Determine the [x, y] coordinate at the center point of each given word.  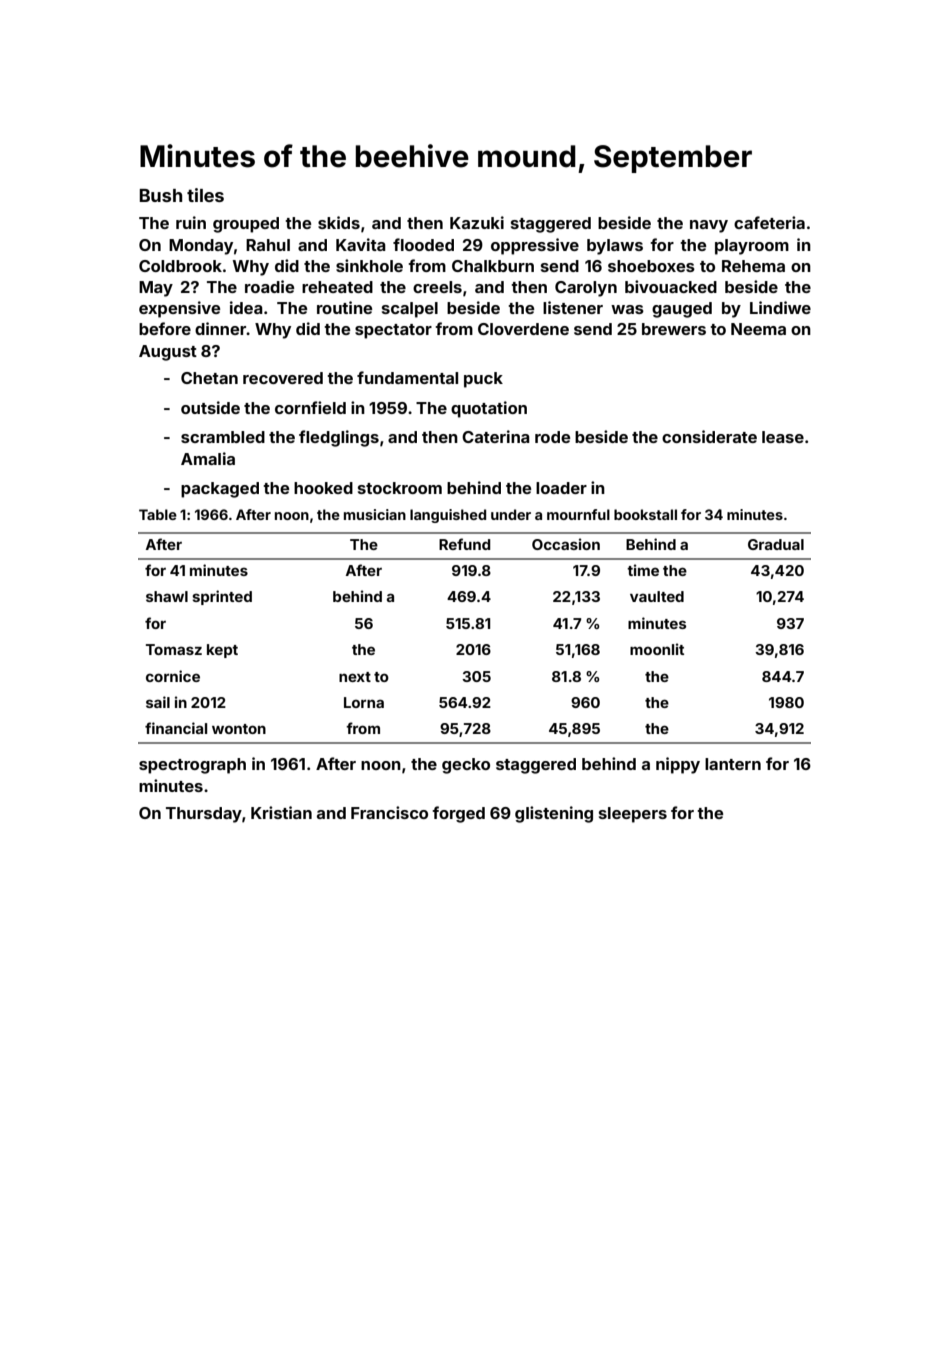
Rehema [753, 266]
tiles [205, 195]
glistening [554, 814]
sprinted [222, 597]
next [355, 677]
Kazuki [477, 222]
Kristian [281, 812]
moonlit [657, 649]
